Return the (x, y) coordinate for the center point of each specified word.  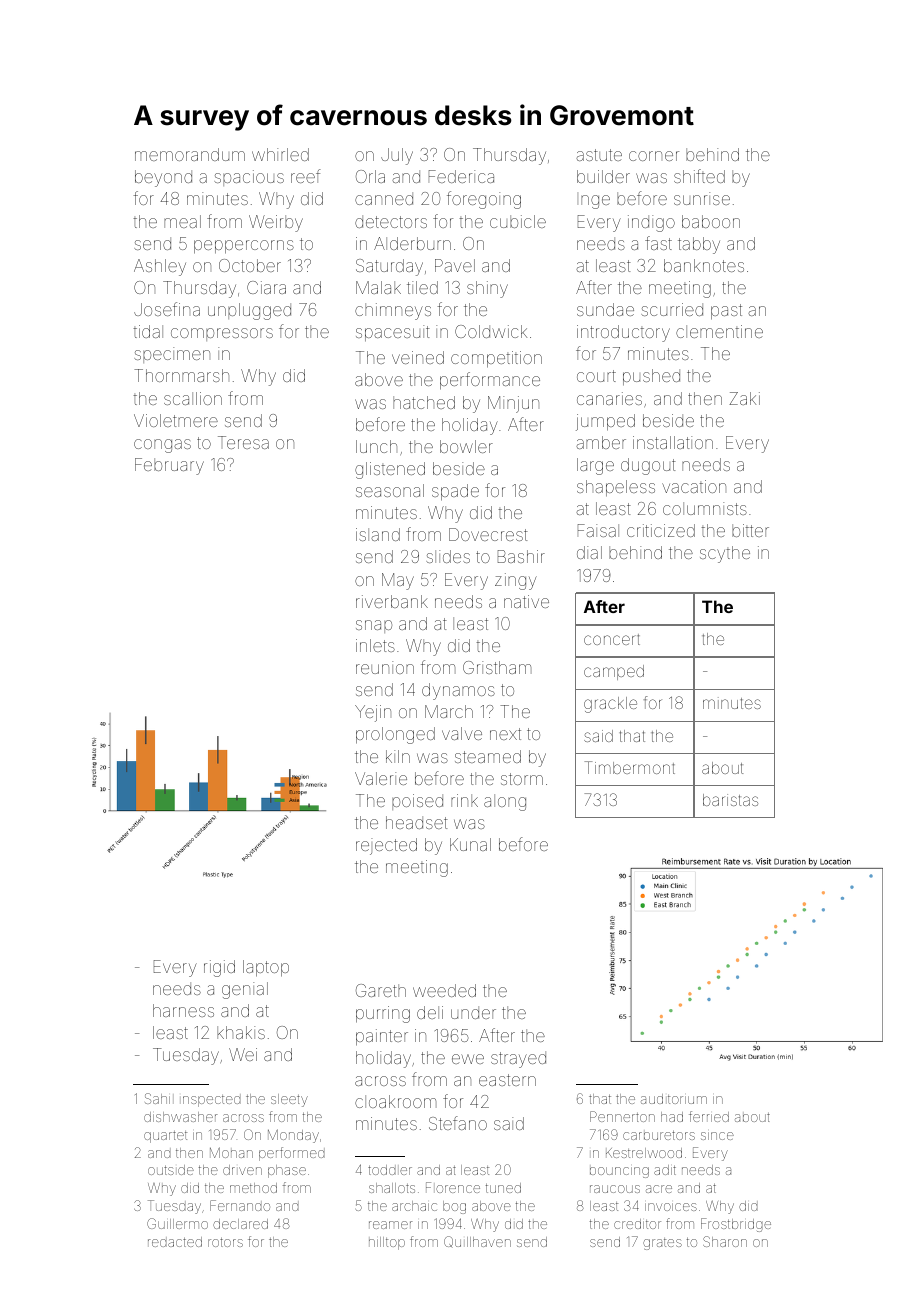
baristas (730, 800)
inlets (375, 645)
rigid (219, 968)
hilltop (387, 1243)
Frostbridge (736, 1225)
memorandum (190, 154)
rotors (225, 1242)
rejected (386, 846)
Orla (370, 176)
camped (614, 672)
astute (599, 155)
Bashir (521, 556)
